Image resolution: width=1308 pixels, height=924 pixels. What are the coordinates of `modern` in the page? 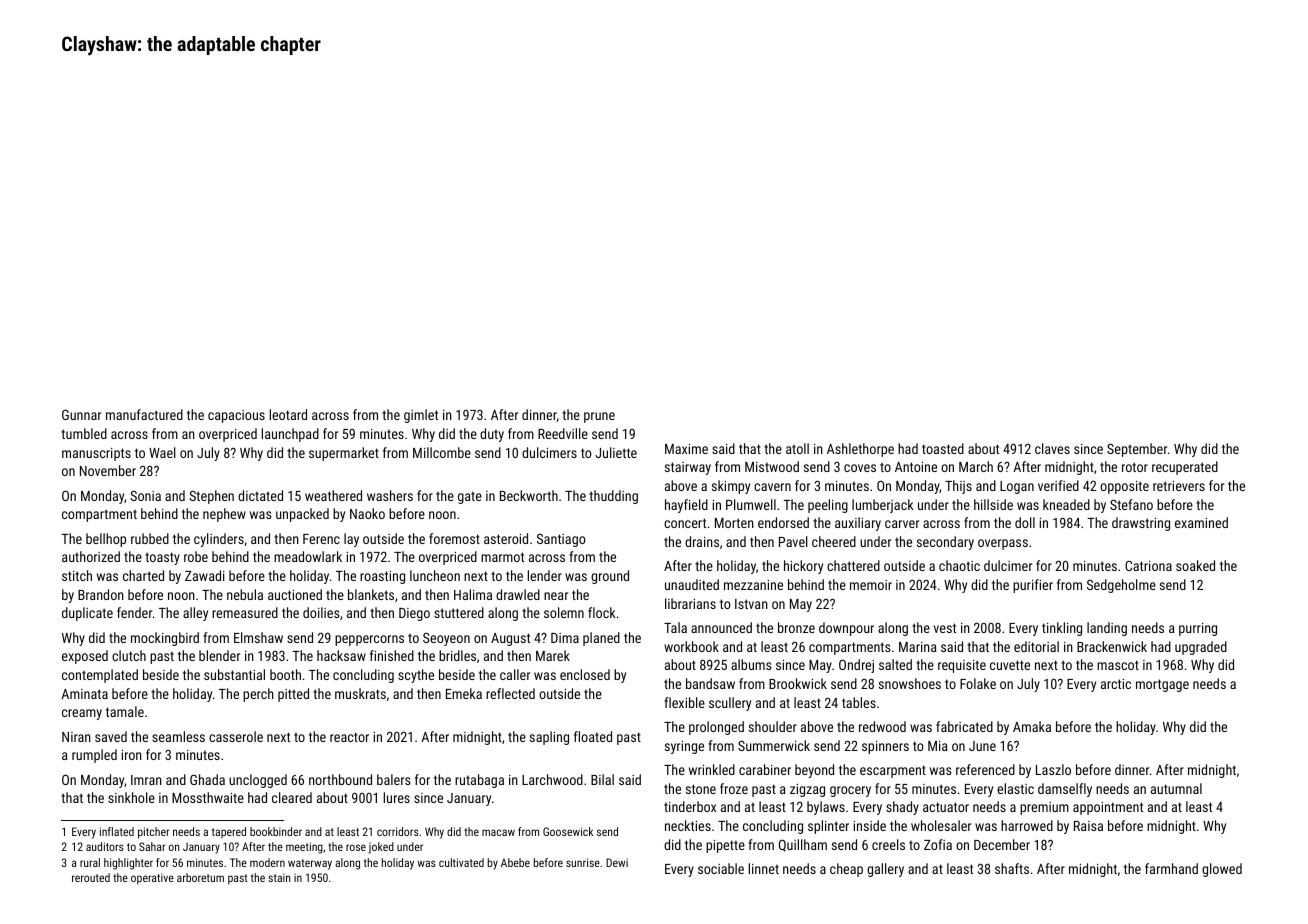 It's located at (267, 862).
